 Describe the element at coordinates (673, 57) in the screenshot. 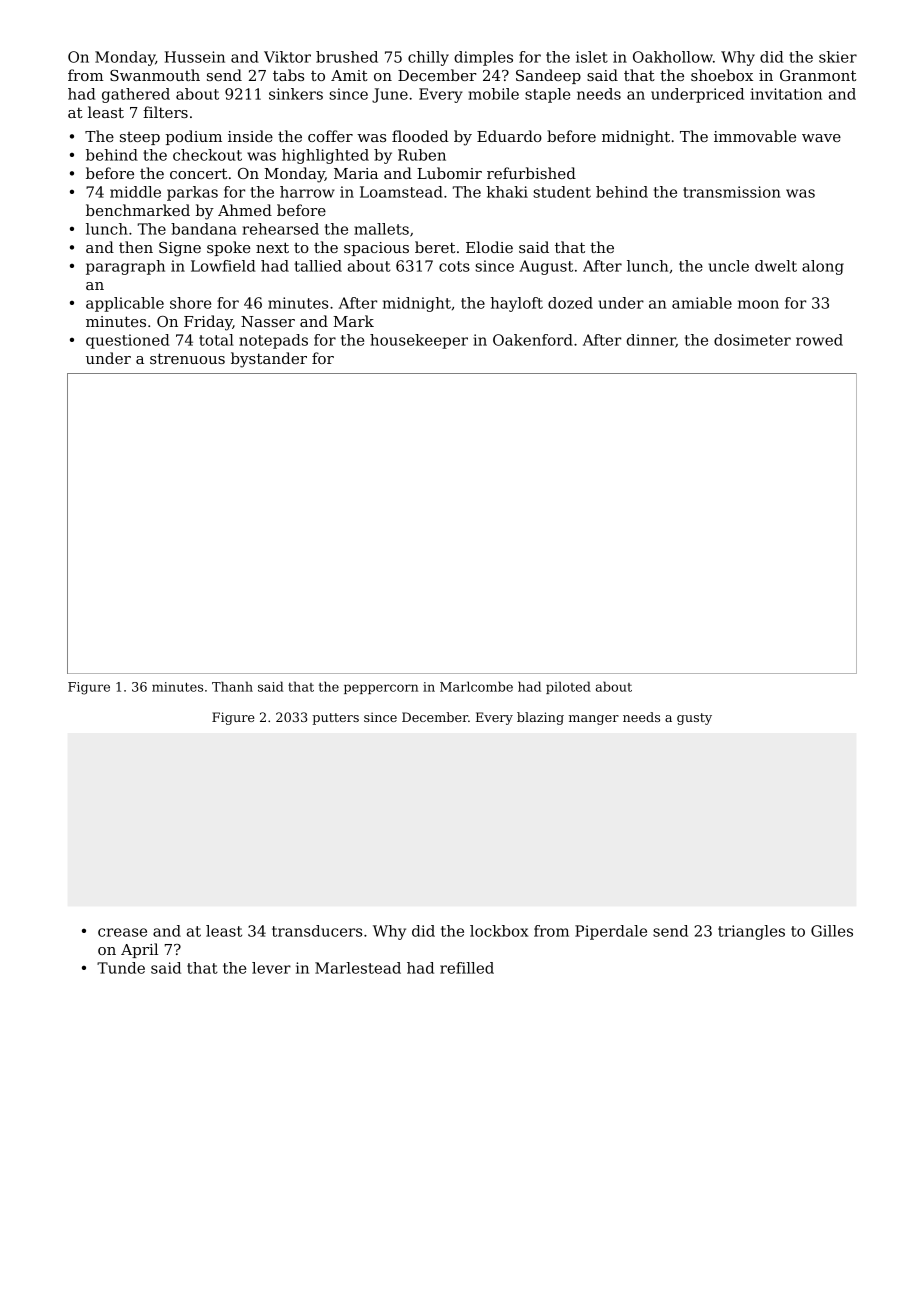

I see `Oakhollow` at that location.
